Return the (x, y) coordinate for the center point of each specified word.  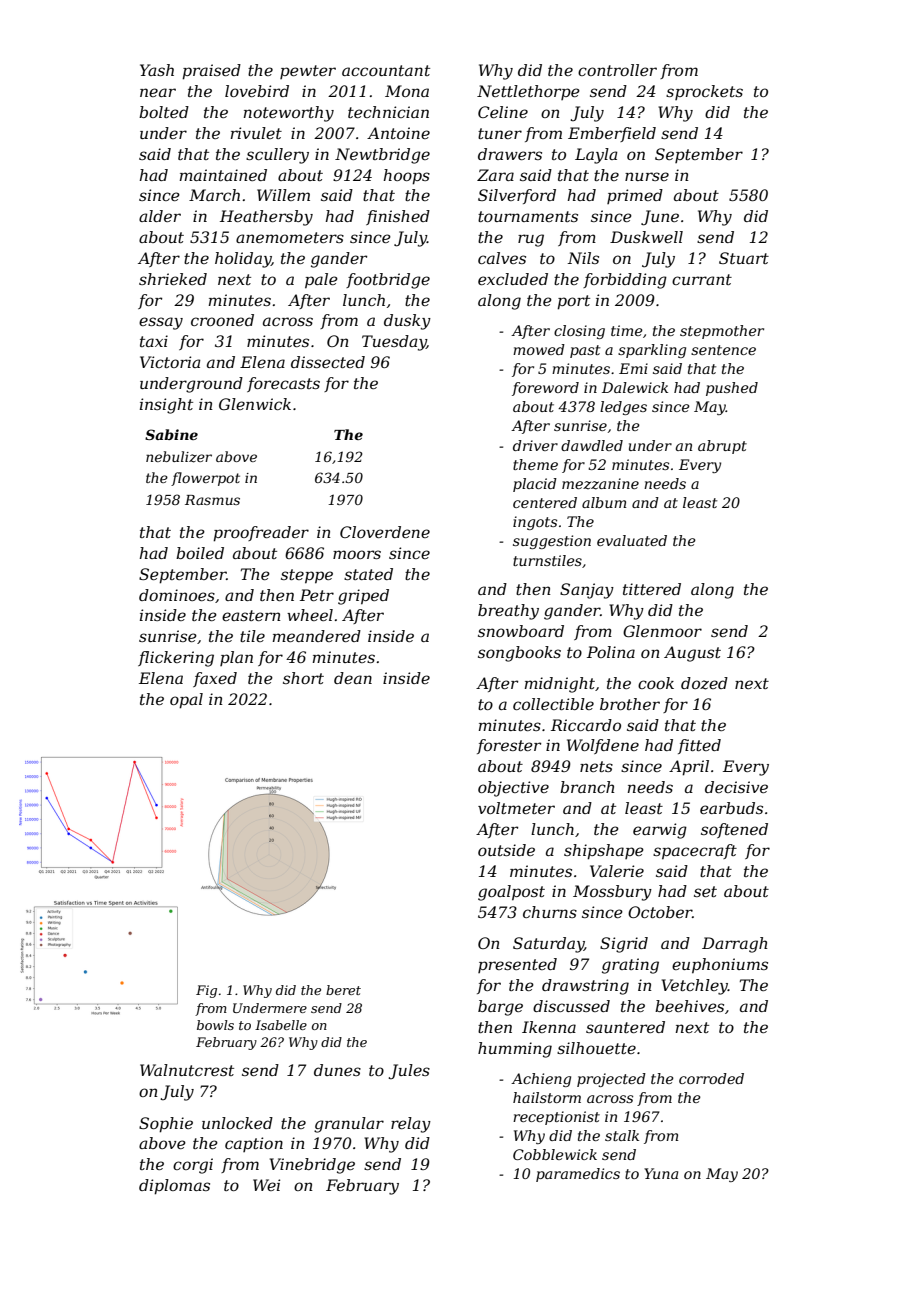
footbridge (388, 281)
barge (500, 1008)
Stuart (744, 258)
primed (635, 196)
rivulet (256, 133)
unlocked (237, 1123)
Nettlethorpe (528, 92)
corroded (711, 1078)
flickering (176, 659)
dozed (704, 683)
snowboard (521, 631)
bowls (215, 1025)
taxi (154, 341)
